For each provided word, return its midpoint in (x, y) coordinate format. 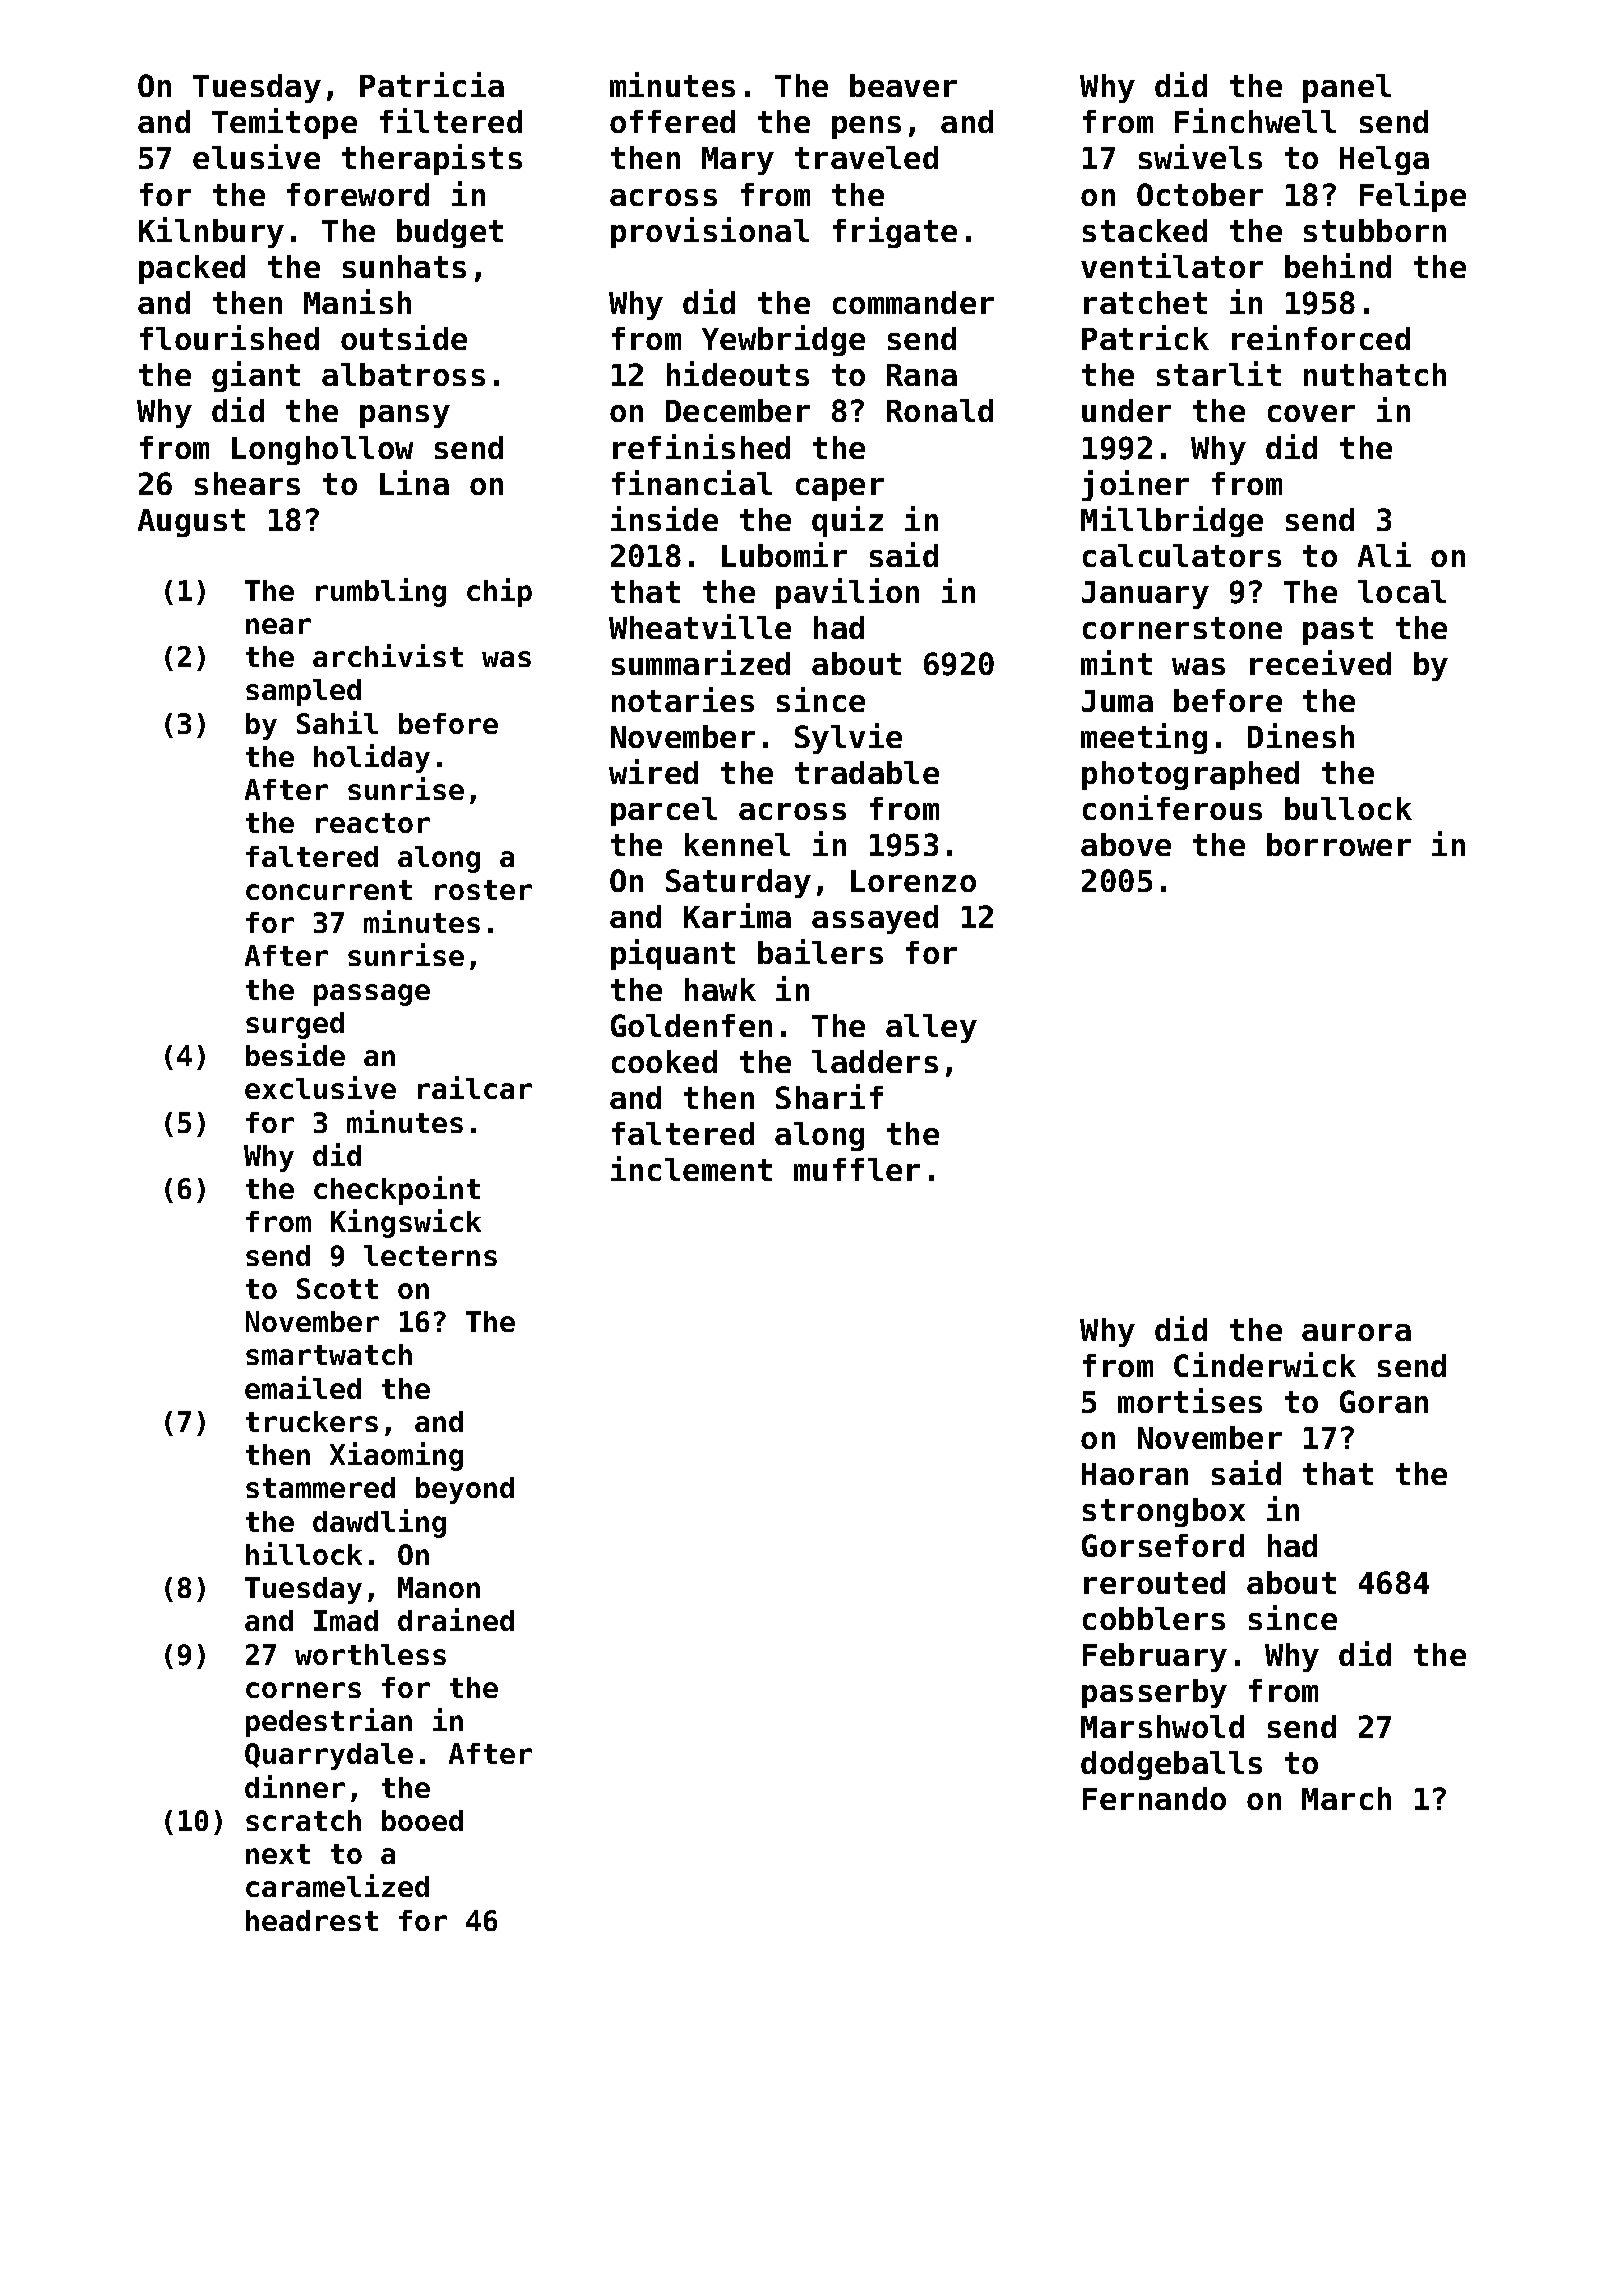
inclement (691, 1168)
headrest (312, 1920)
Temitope (284, 123)
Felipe (1413, 196)
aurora (1356, 1332)
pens (866, 127)
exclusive (320, 1087)
